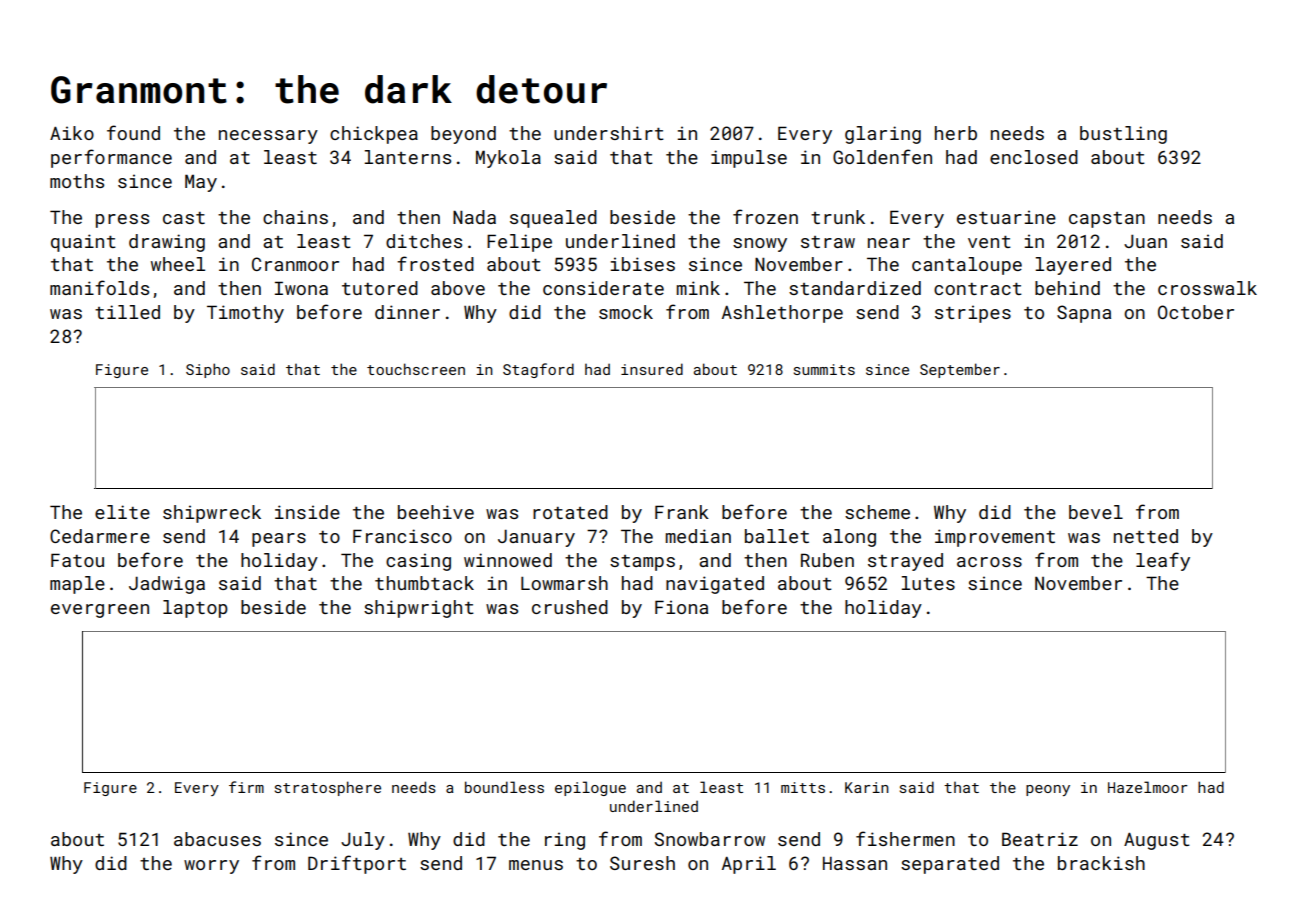 This screenshot has width=1308, height=924. Describe the element at coordinates (211, 867) in the screenshot. I see `worry` at that location.
